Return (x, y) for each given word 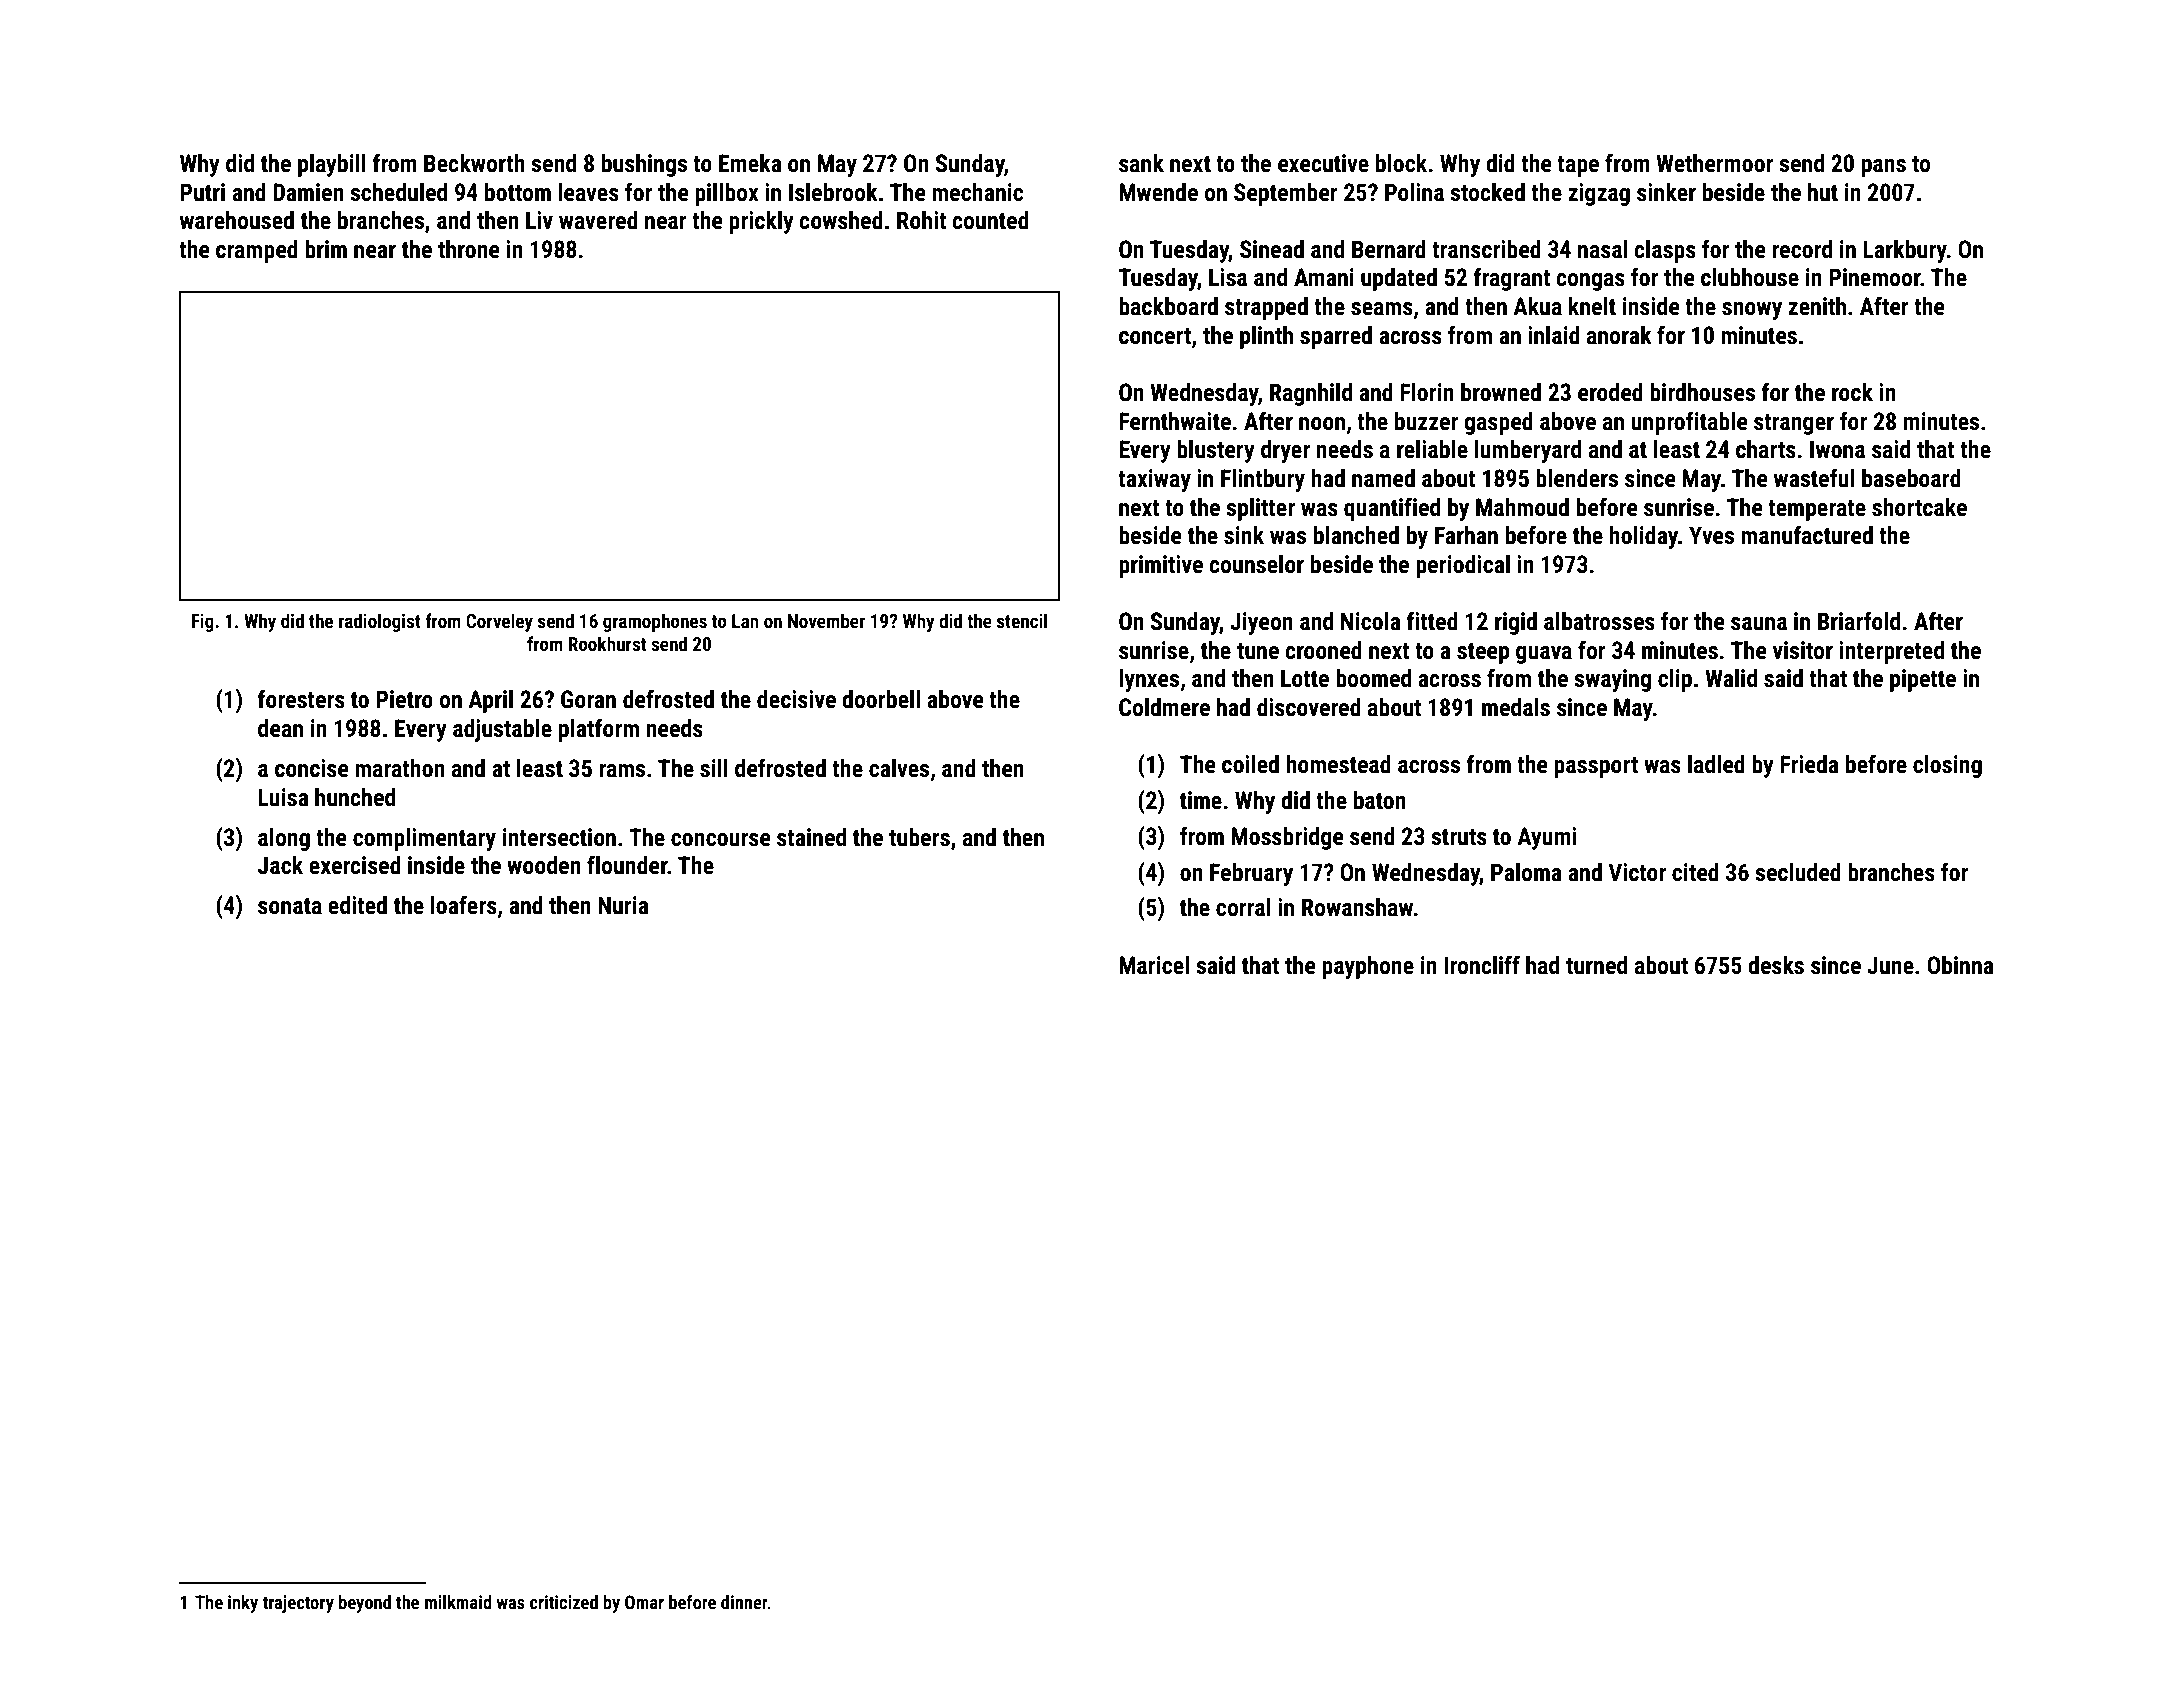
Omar (644, 1602)
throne (468, 249)
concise (311, 768)
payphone (1368, 967)
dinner (744, 1602)
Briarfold (1859, 621)
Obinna (1960, 965)
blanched (1356, 535)
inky (243, 1604)
